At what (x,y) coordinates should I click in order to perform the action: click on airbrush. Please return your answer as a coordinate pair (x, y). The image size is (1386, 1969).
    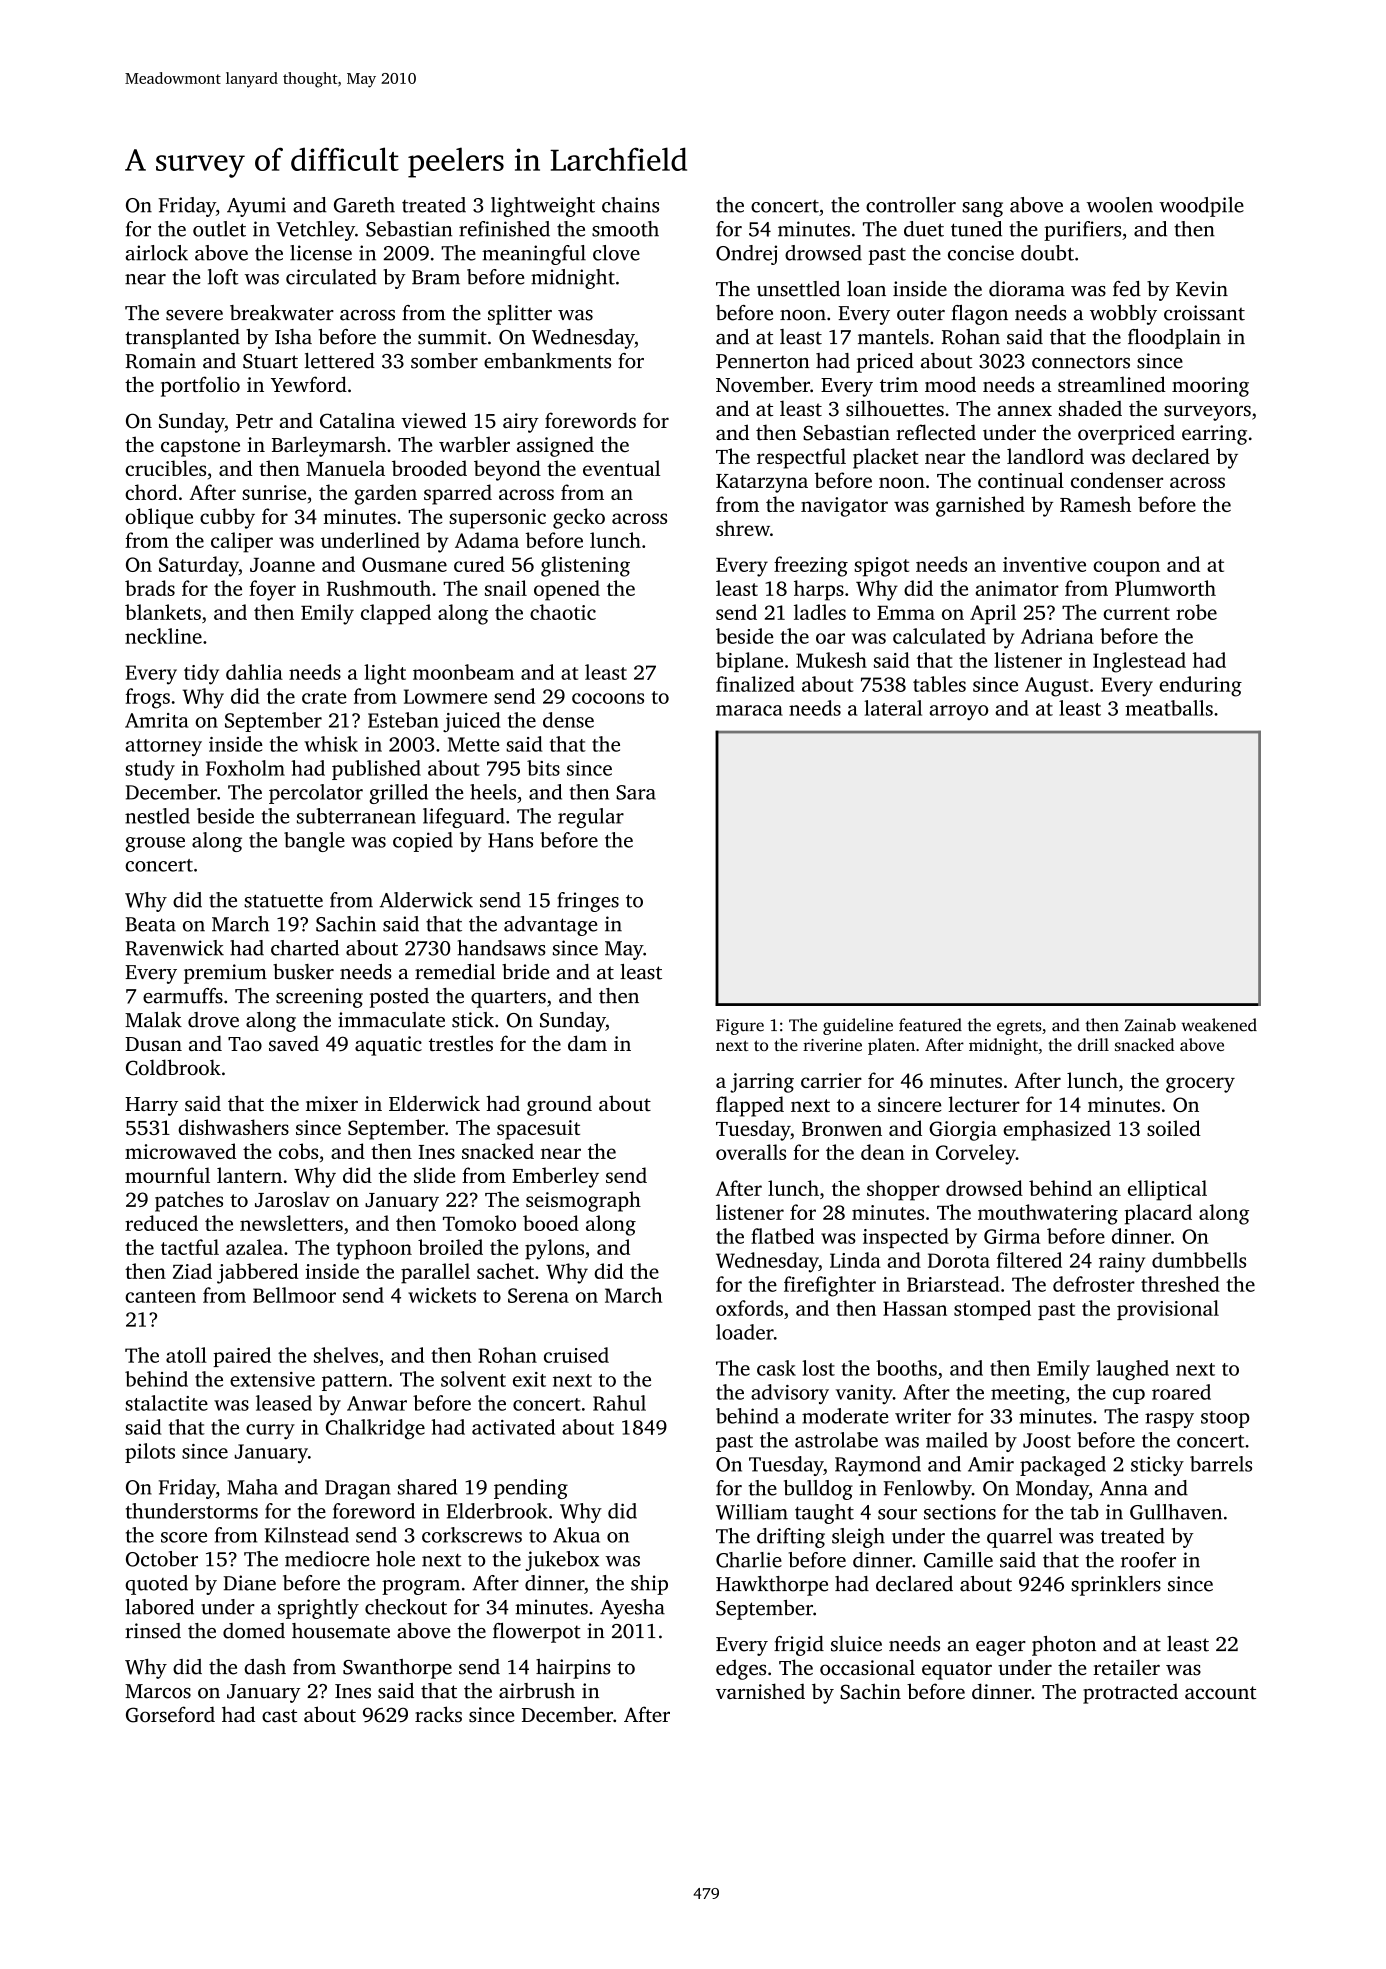
    Looking at the image, I should click on (537, 1691).
